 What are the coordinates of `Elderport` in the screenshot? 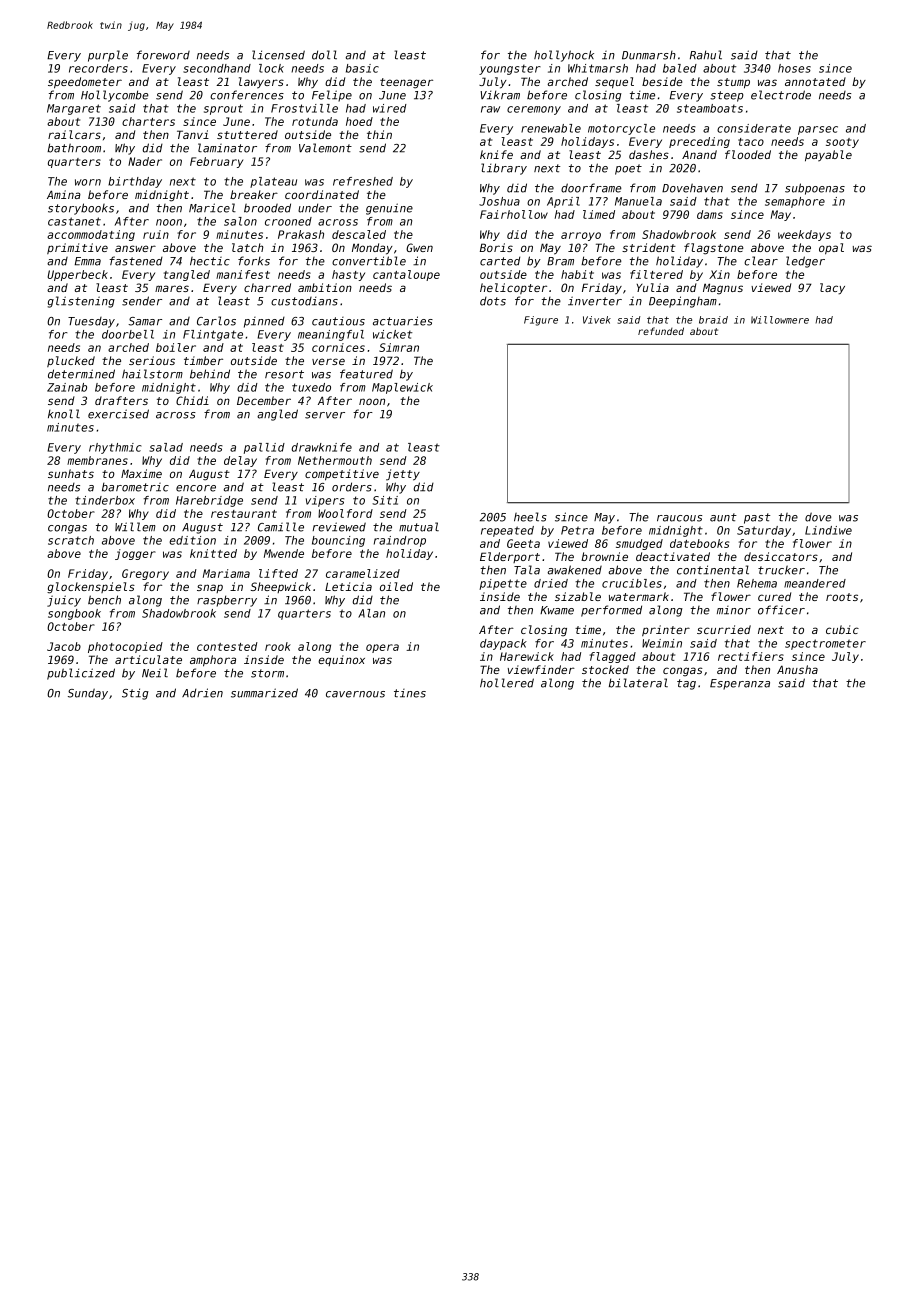 It's located at (510, 557).
